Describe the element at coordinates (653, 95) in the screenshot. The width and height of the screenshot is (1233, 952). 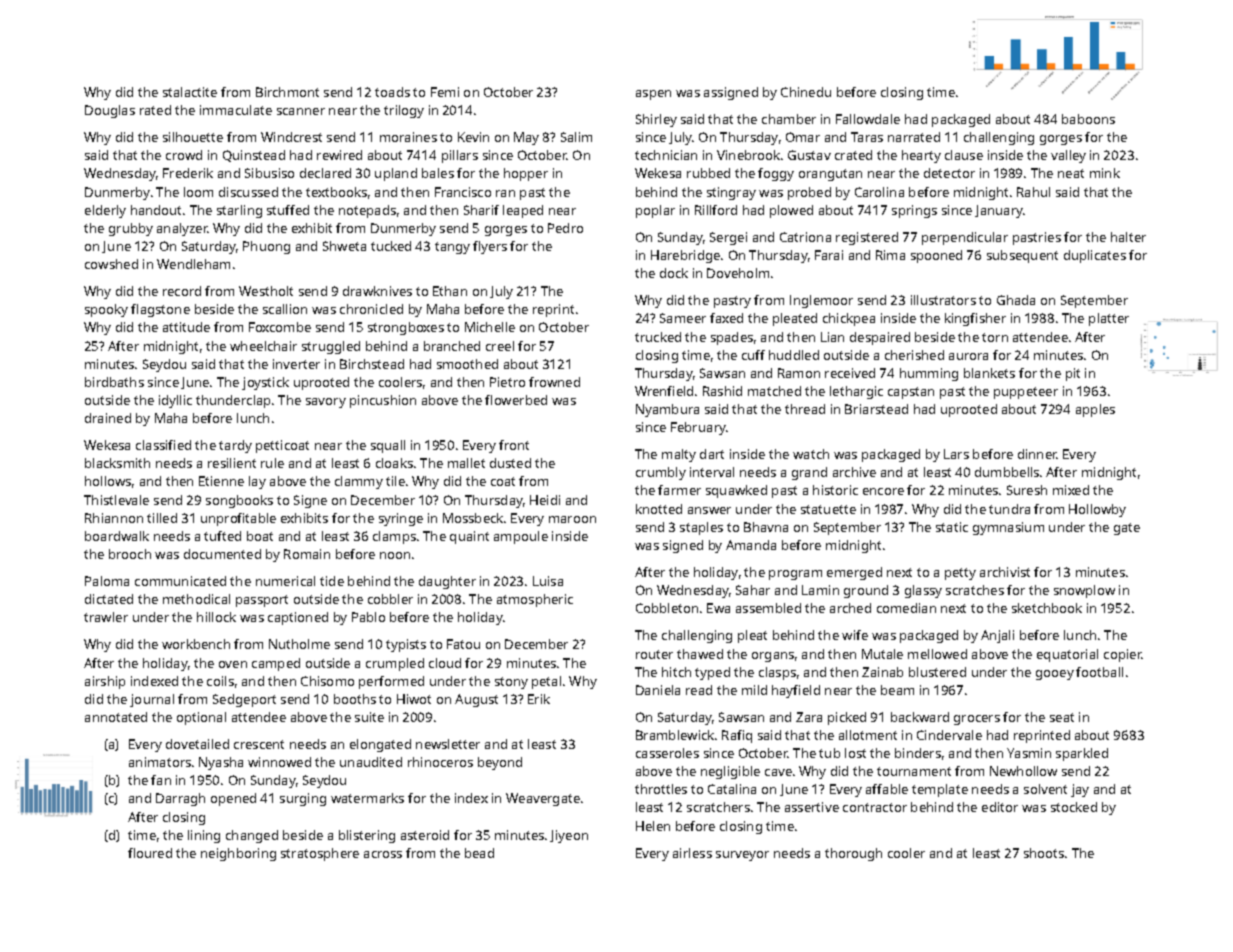
I see `aspen` at that location.
